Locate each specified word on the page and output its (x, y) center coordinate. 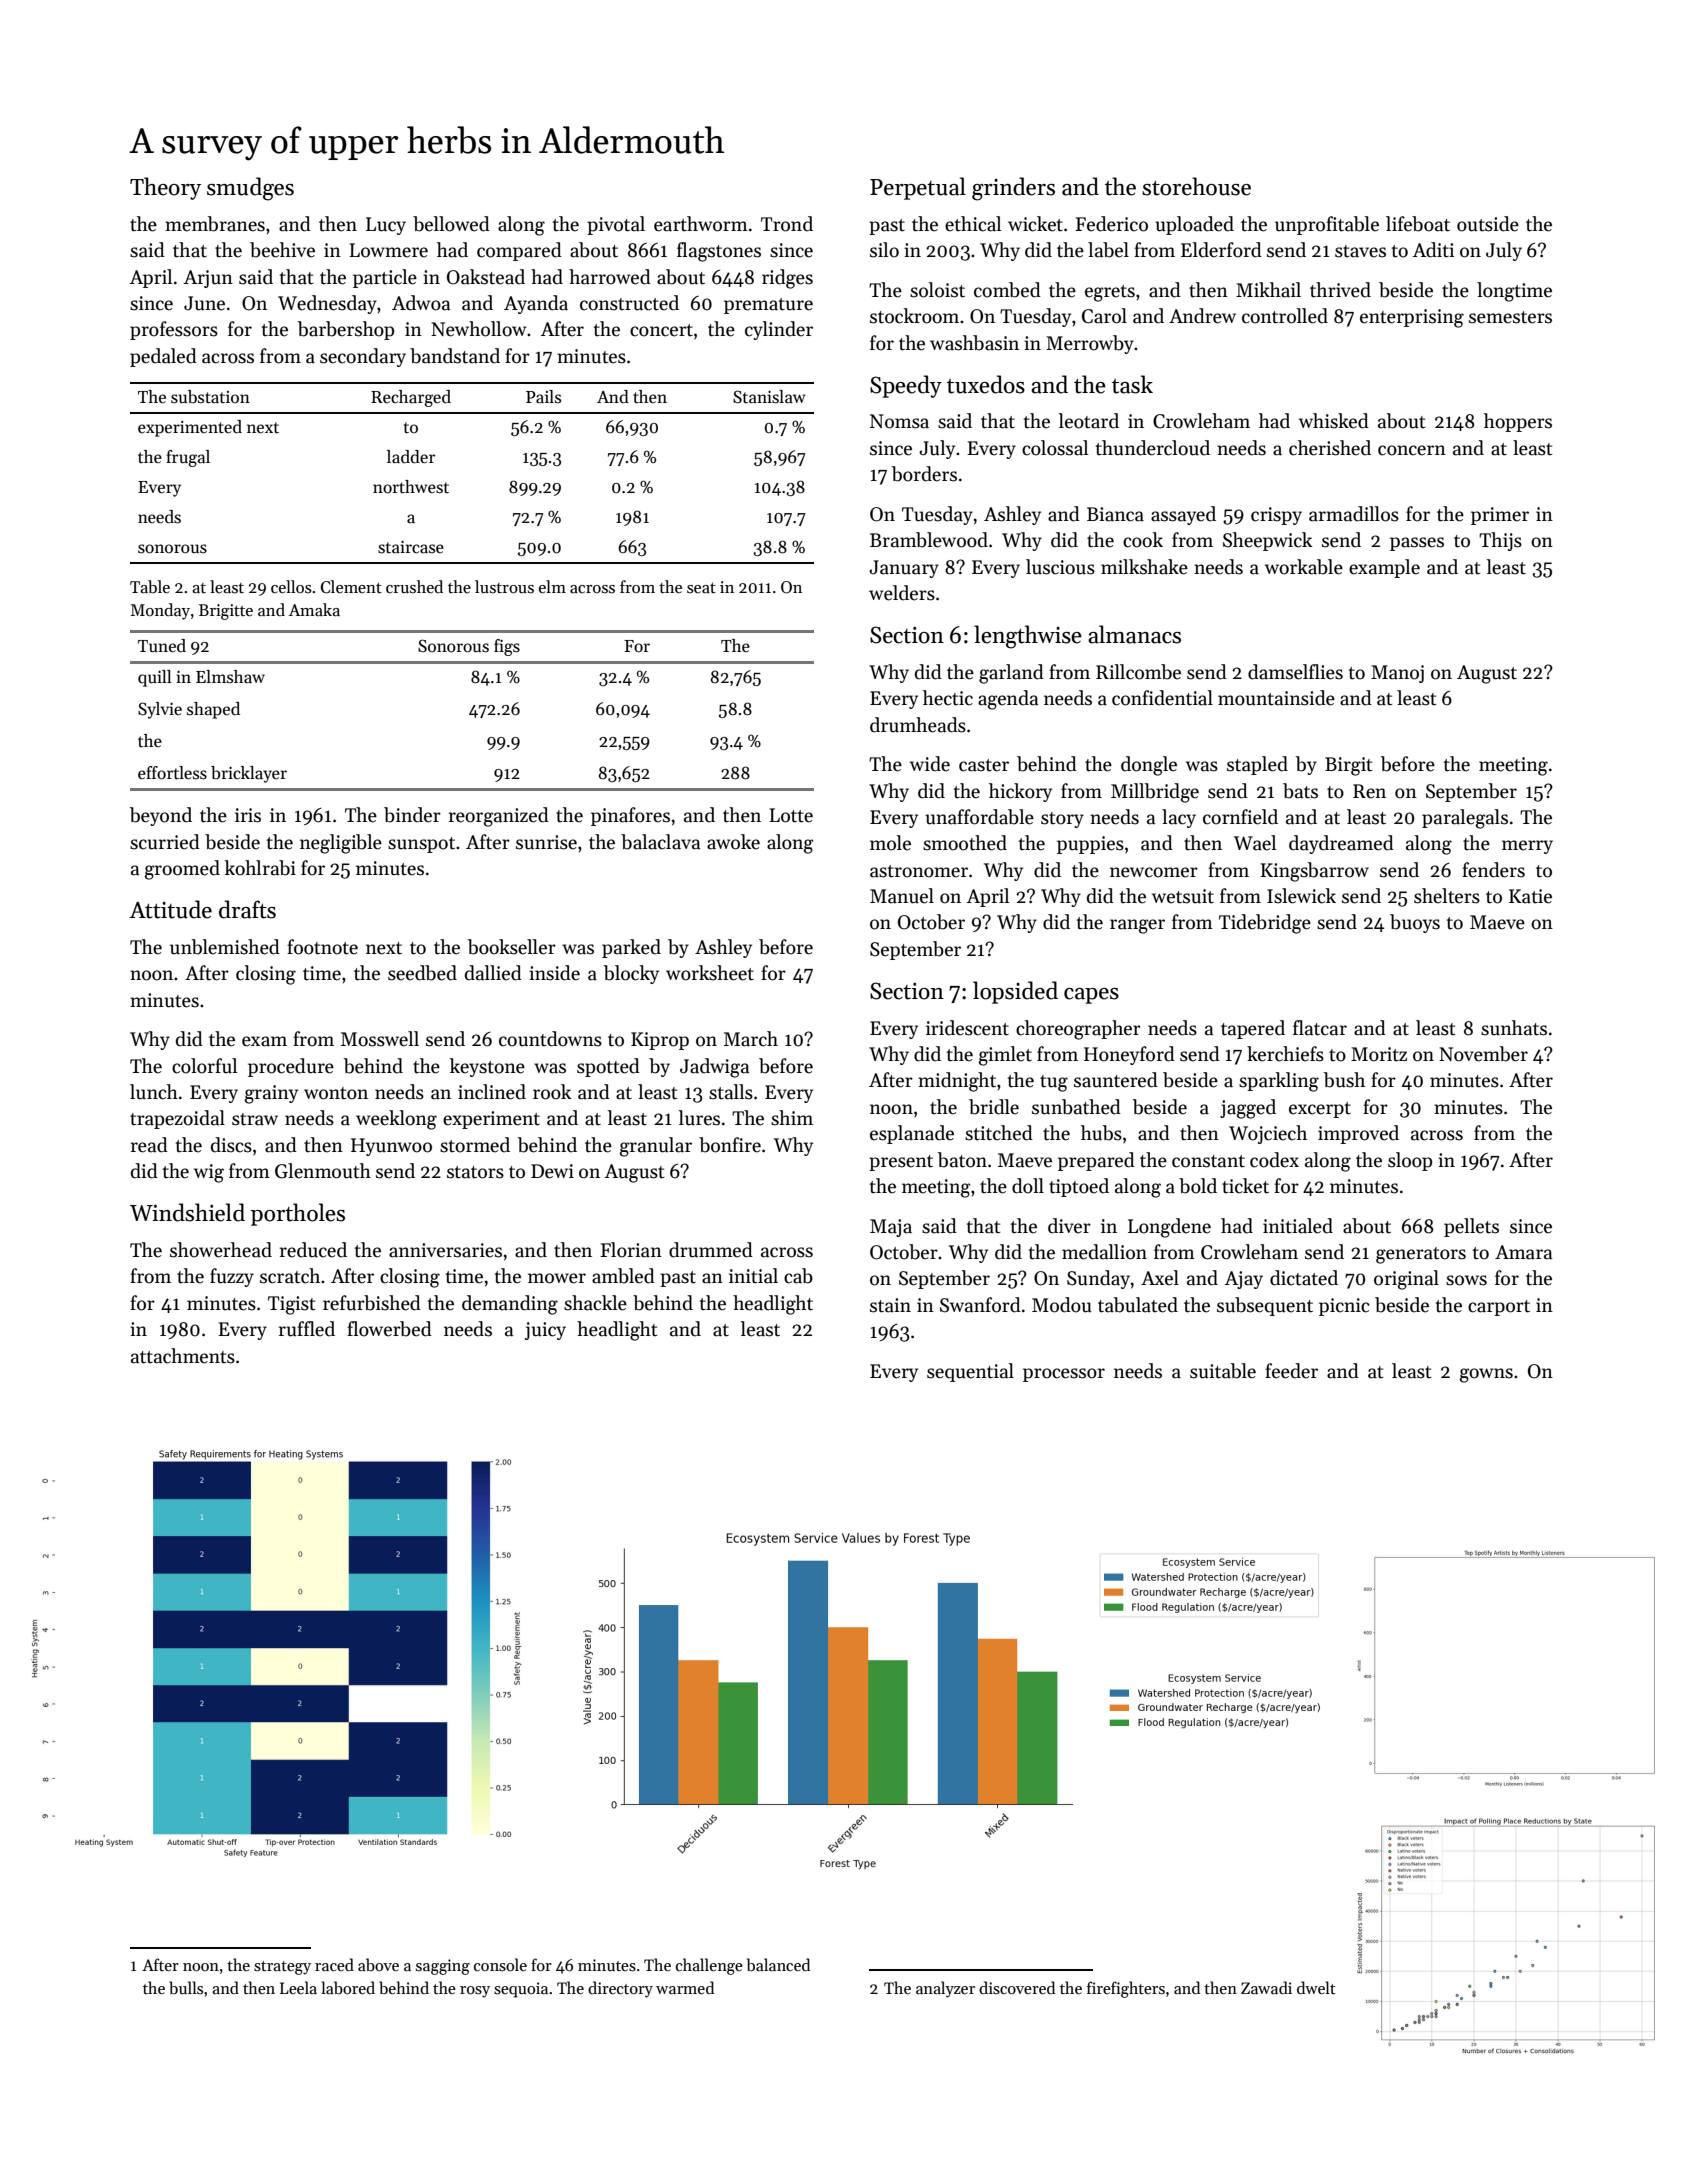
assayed (1183, 515)
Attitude (170, 909)
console (500, 1965)
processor (1064, 1375)
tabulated (1138, 1305)
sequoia (521, 1990)
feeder (1291, 1371)
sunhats (1514, 1028)
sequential (970, 1372)
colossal (1055, 448)
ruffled (307, 1329)
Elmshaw (230, 676)
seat (701, 588)
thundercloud (1153, 448)
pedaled (163, 357)
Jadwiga (714, 1068)
